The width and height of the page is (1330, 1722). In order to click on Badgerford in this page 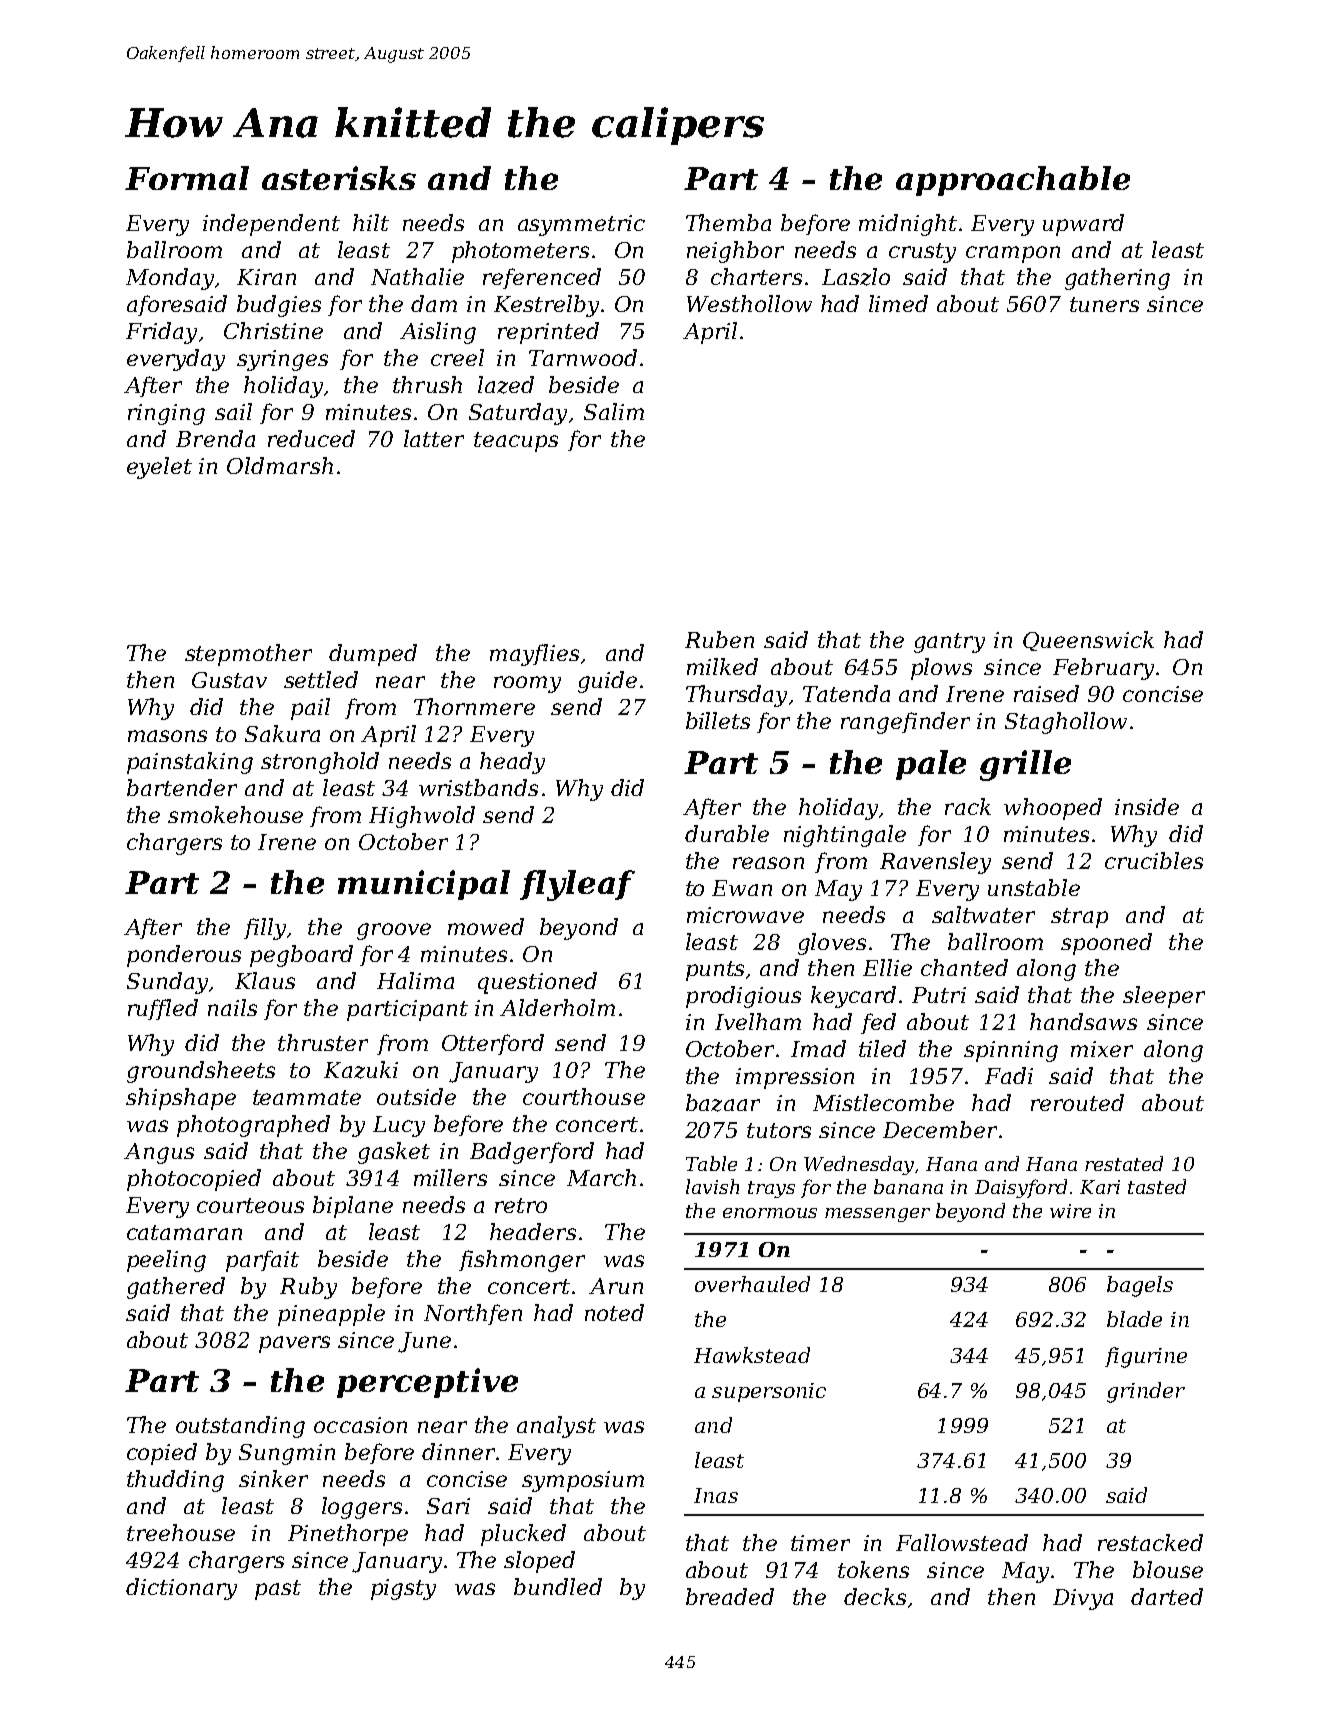, I will do `click(532, 1153)`.
